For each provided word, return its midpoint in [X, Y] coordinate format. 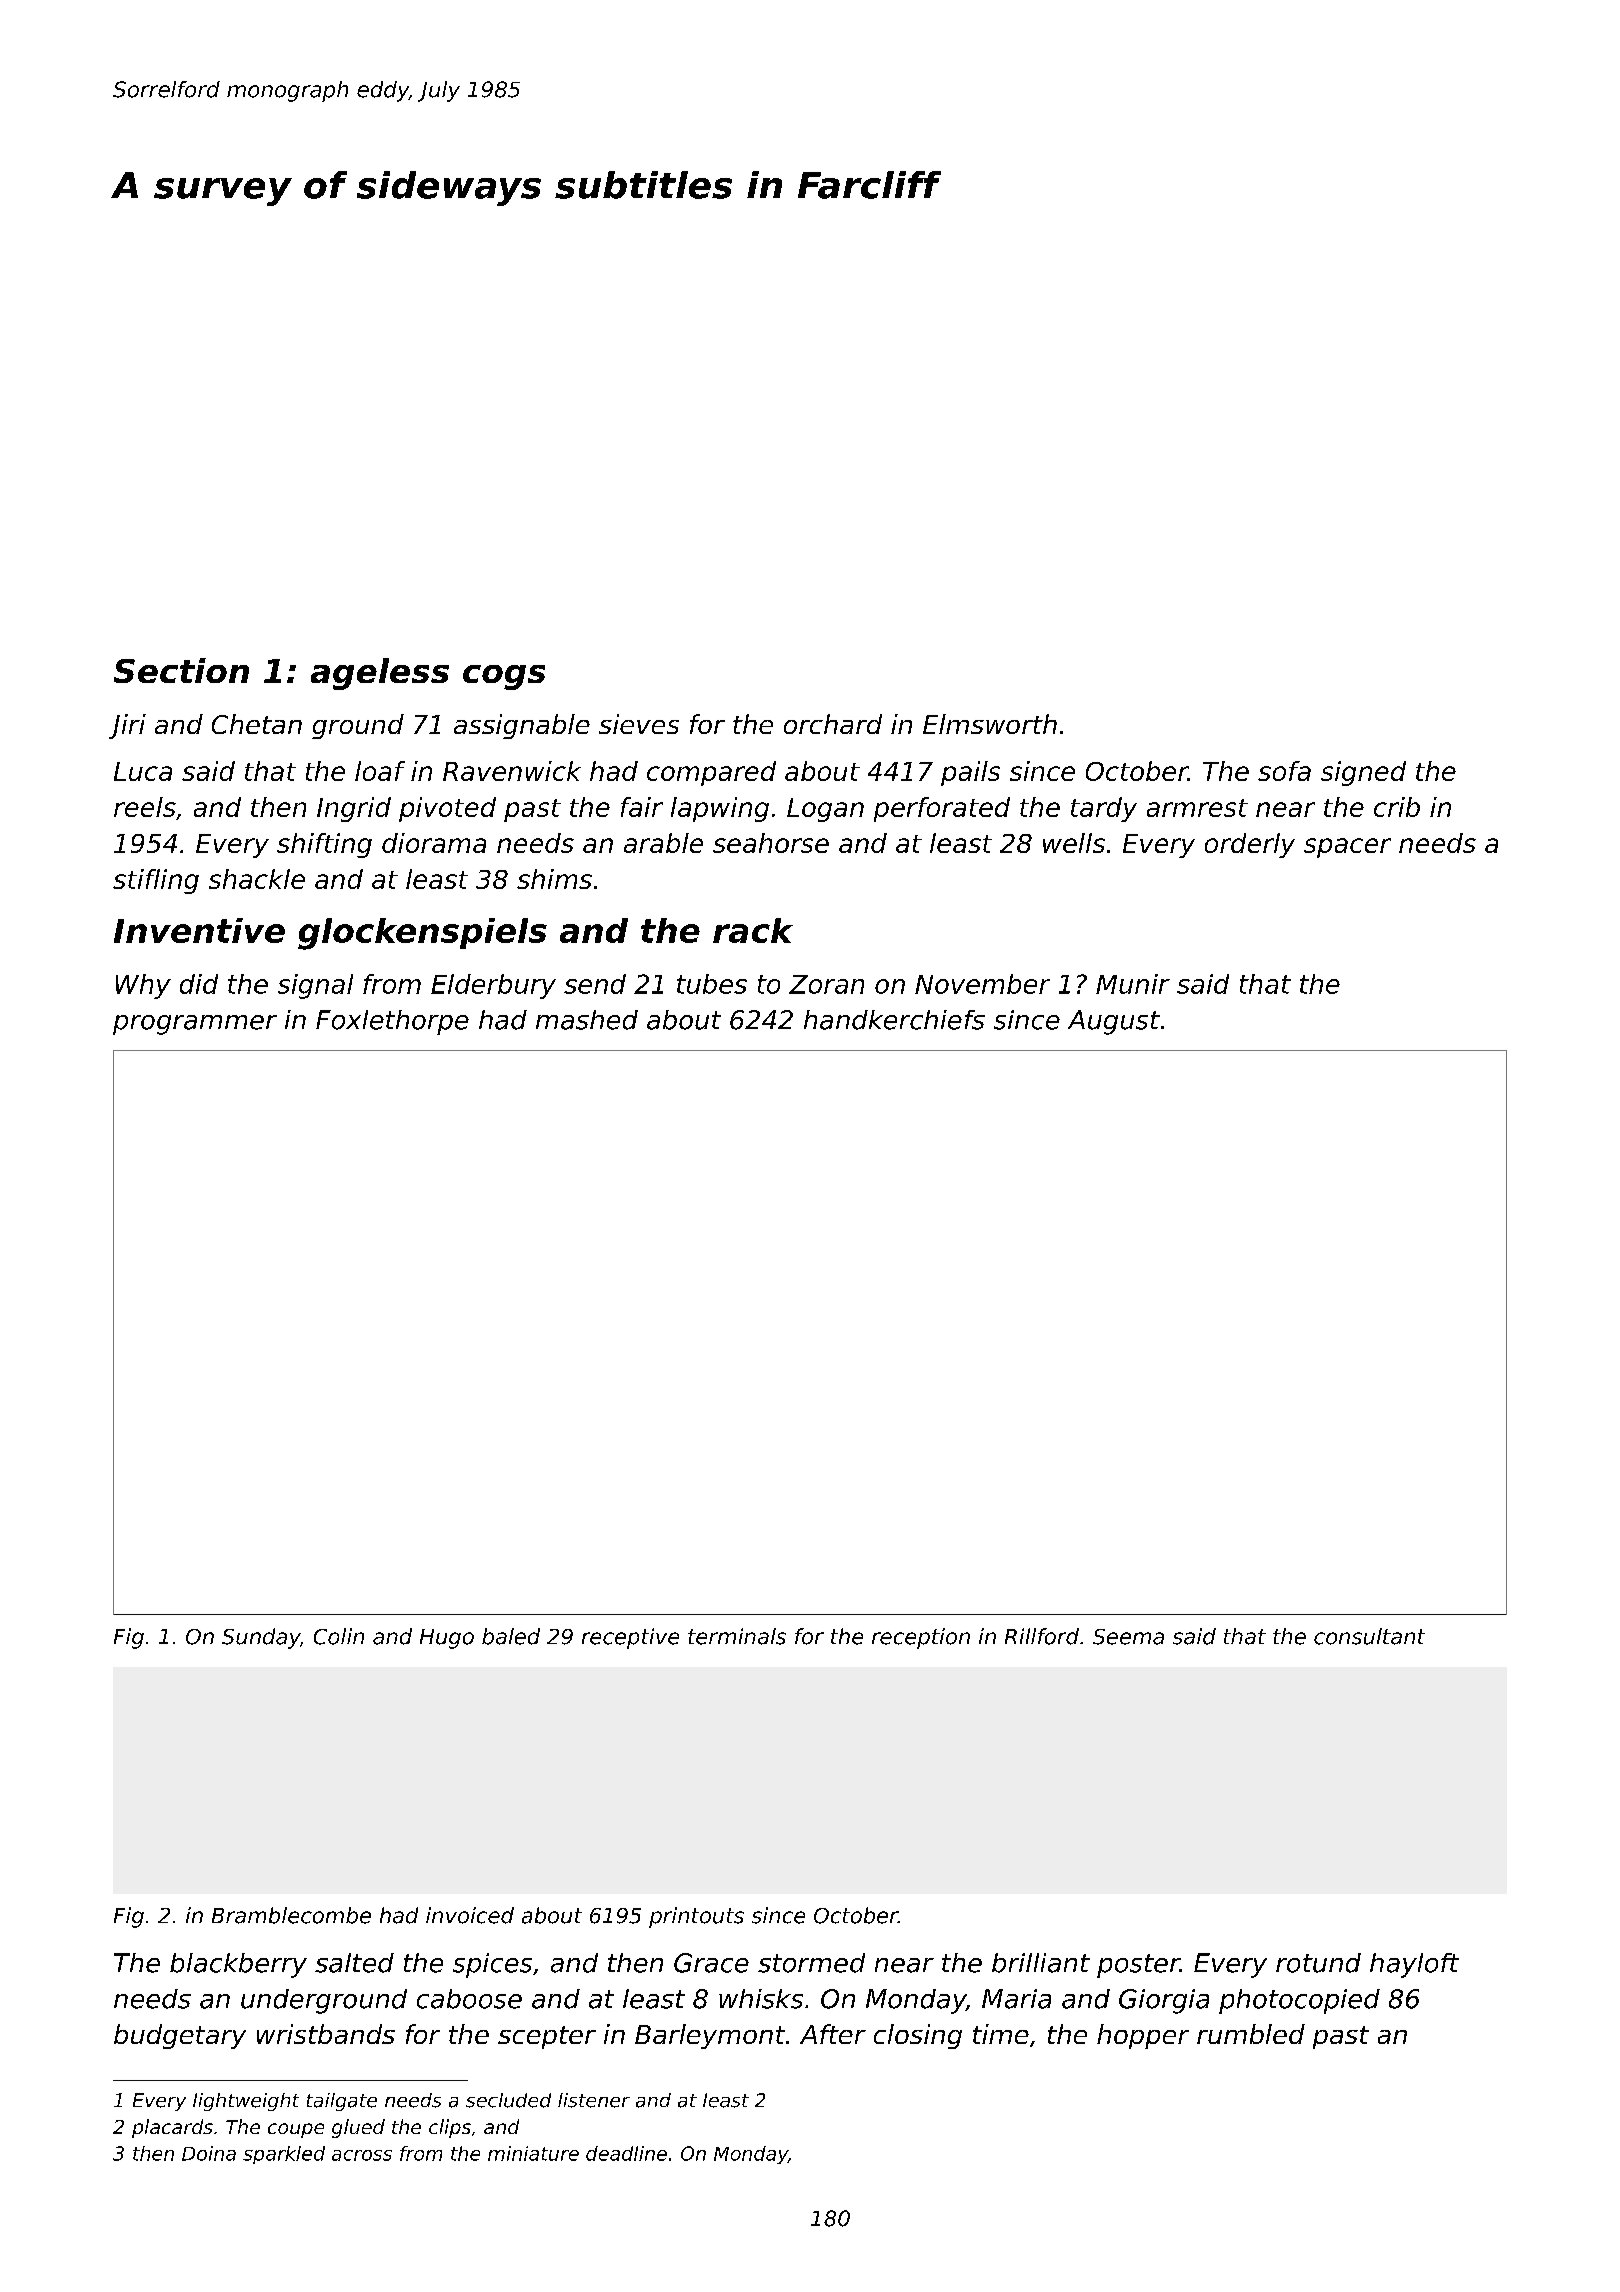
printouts [696, 1917]
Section [181, 670]
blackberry [238, 1965]
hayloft [1414, 1965]
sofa [1284, 771]
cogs [504, 677]
